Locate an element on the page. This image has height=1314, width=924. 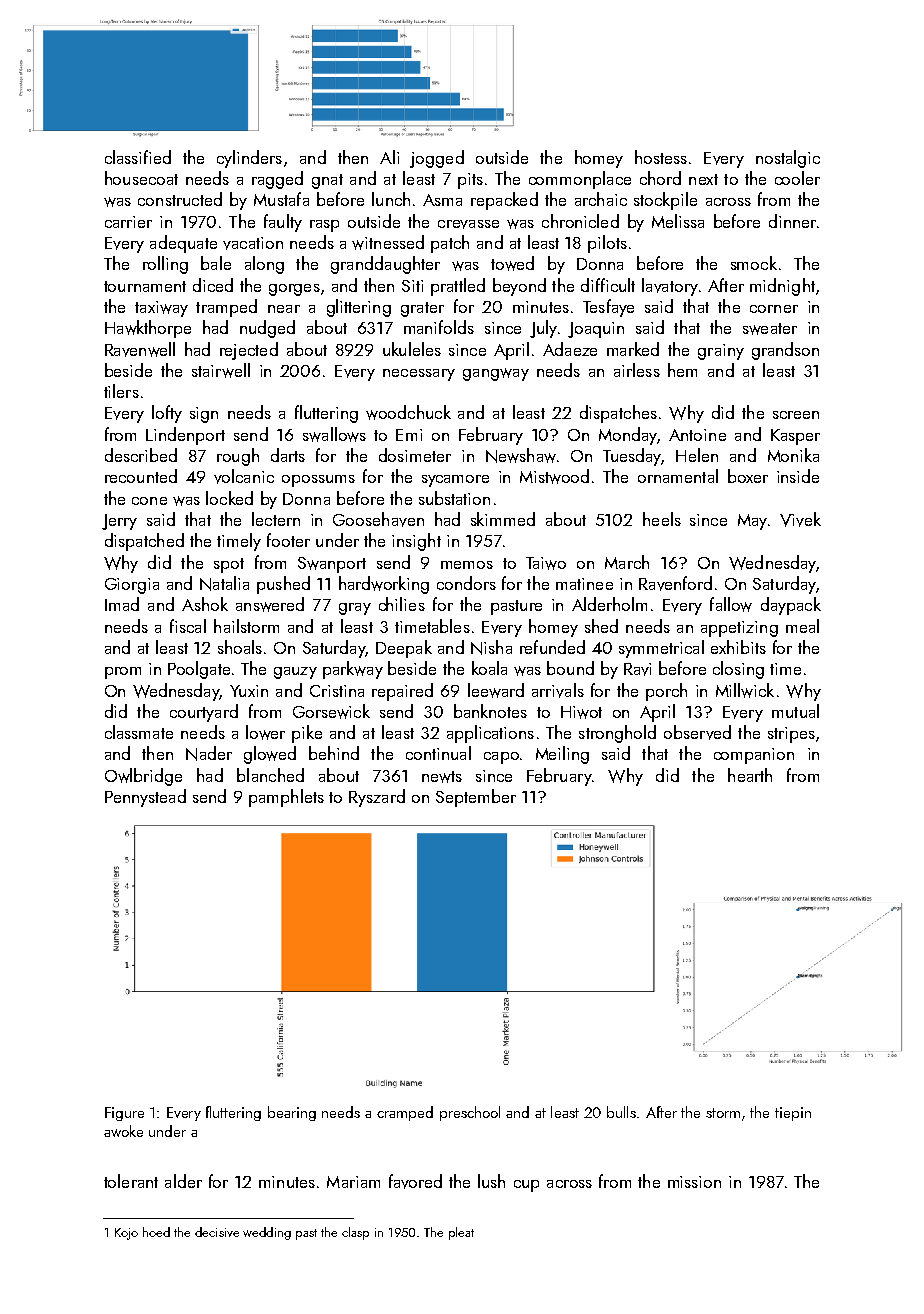
Melissa is located at coordinates (678, 221).
